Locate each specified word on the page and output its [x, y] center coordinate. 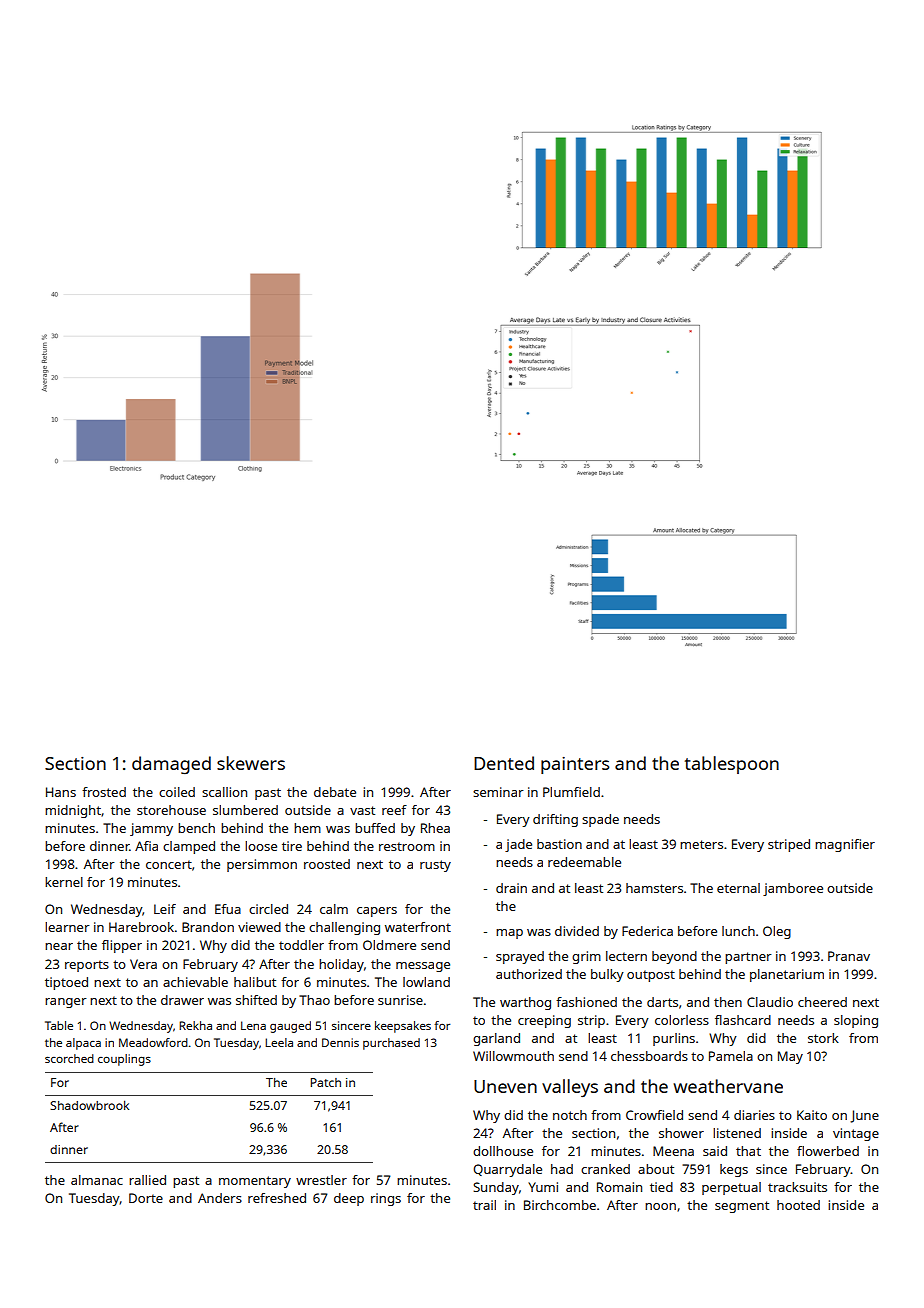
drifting [555, 820]
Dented [504, 763]
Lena [253, 1025]
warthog [525, 1003]
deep [349, 1199]
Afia [146, 846]
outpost [651, 976]
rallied [147, 1180]
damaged [171, 765]
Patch [326, 1082]
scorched [69, 1058]
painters [575, 765]
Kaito [812, 1115]
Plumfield [571, 792]
